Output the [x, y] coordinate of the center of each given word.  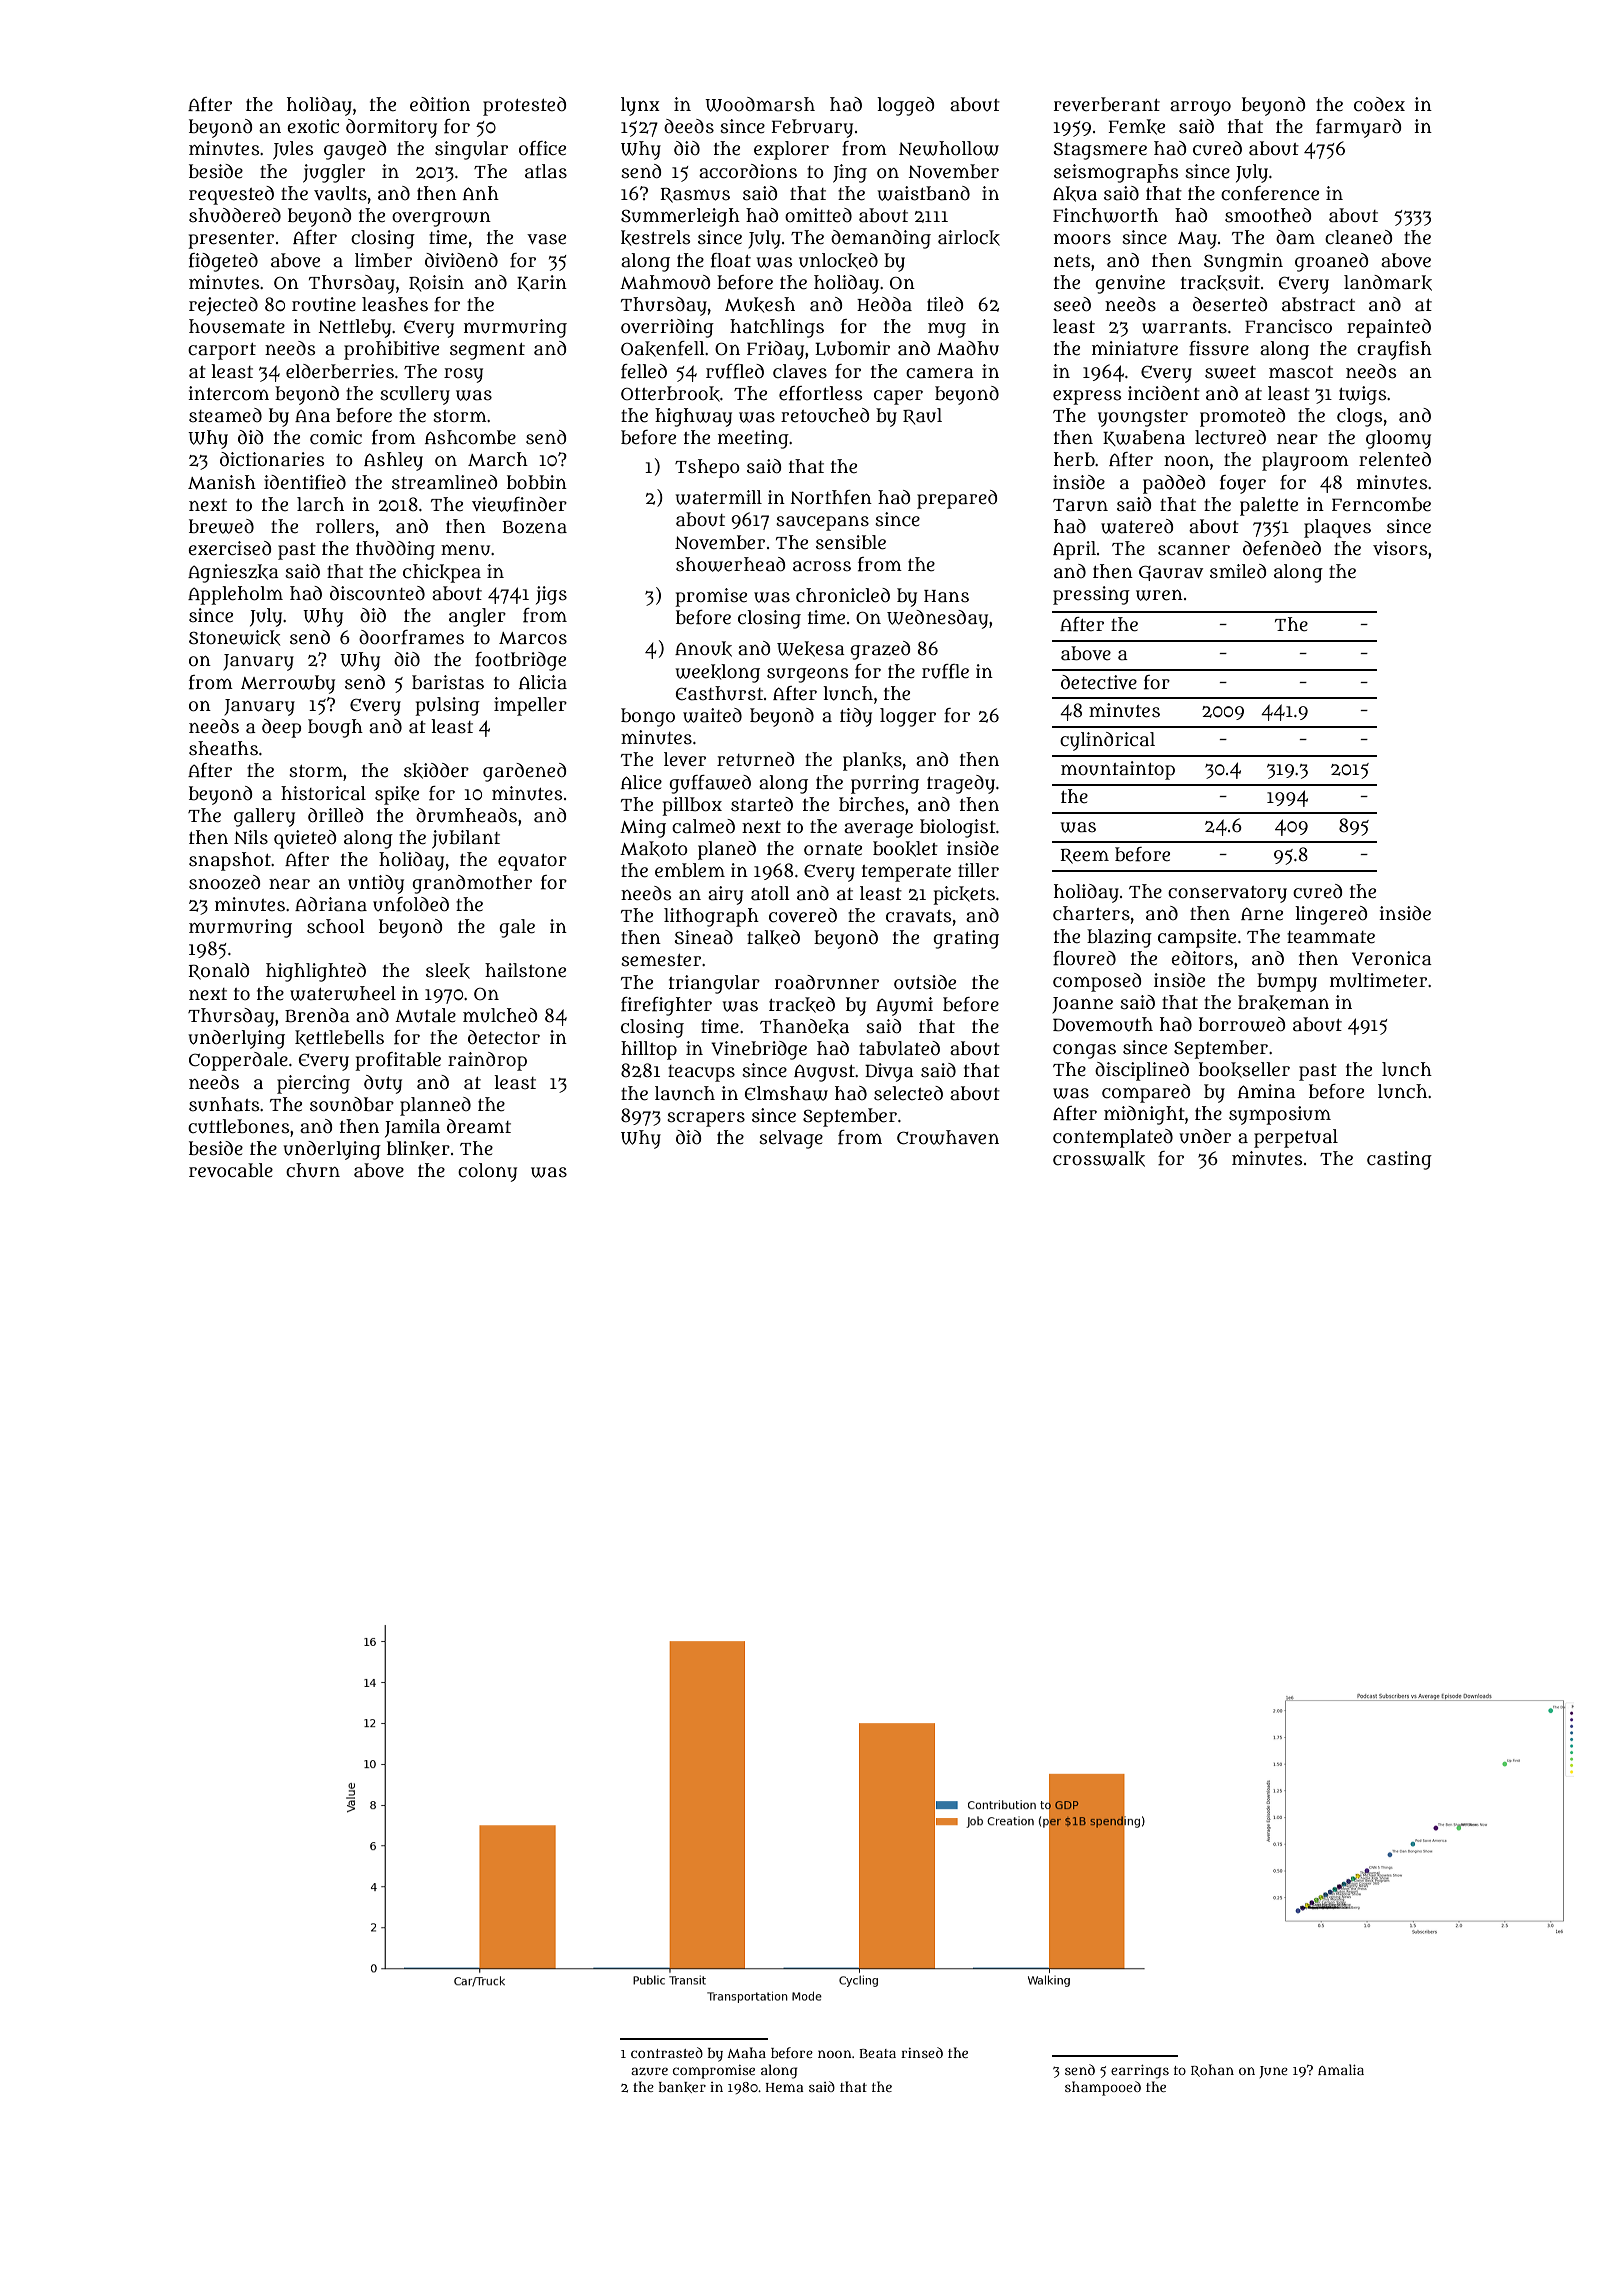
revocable [231, 1170]
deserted [1230, 304]
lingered [1331, 915]
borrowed [1242, 1024]
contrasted [667, 2052]
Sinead [703, 937]
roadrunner [827, 982]
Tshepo [707, 468]
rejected [223, 306]
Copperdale [238, 1061]
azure [649, 2071]
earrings [1140, 2072]
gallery [264, 817]
